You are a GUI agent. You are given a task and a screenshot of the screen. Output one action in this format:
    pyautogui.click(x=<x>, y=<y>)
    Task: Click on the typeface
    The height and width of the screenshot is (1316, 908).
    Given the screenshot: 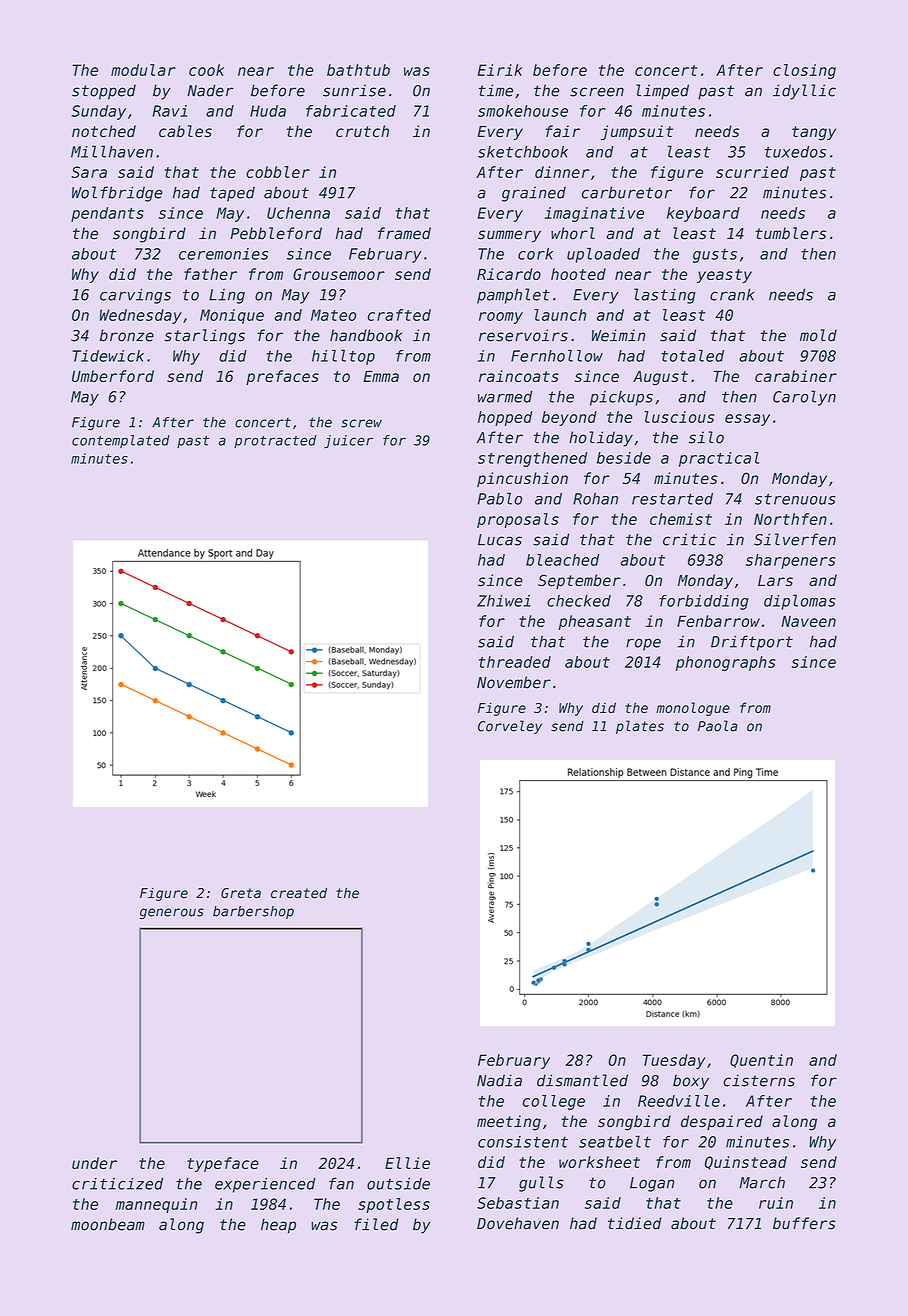 What is the action you would take?
    pyautogui.click(x=223, y=1164)
